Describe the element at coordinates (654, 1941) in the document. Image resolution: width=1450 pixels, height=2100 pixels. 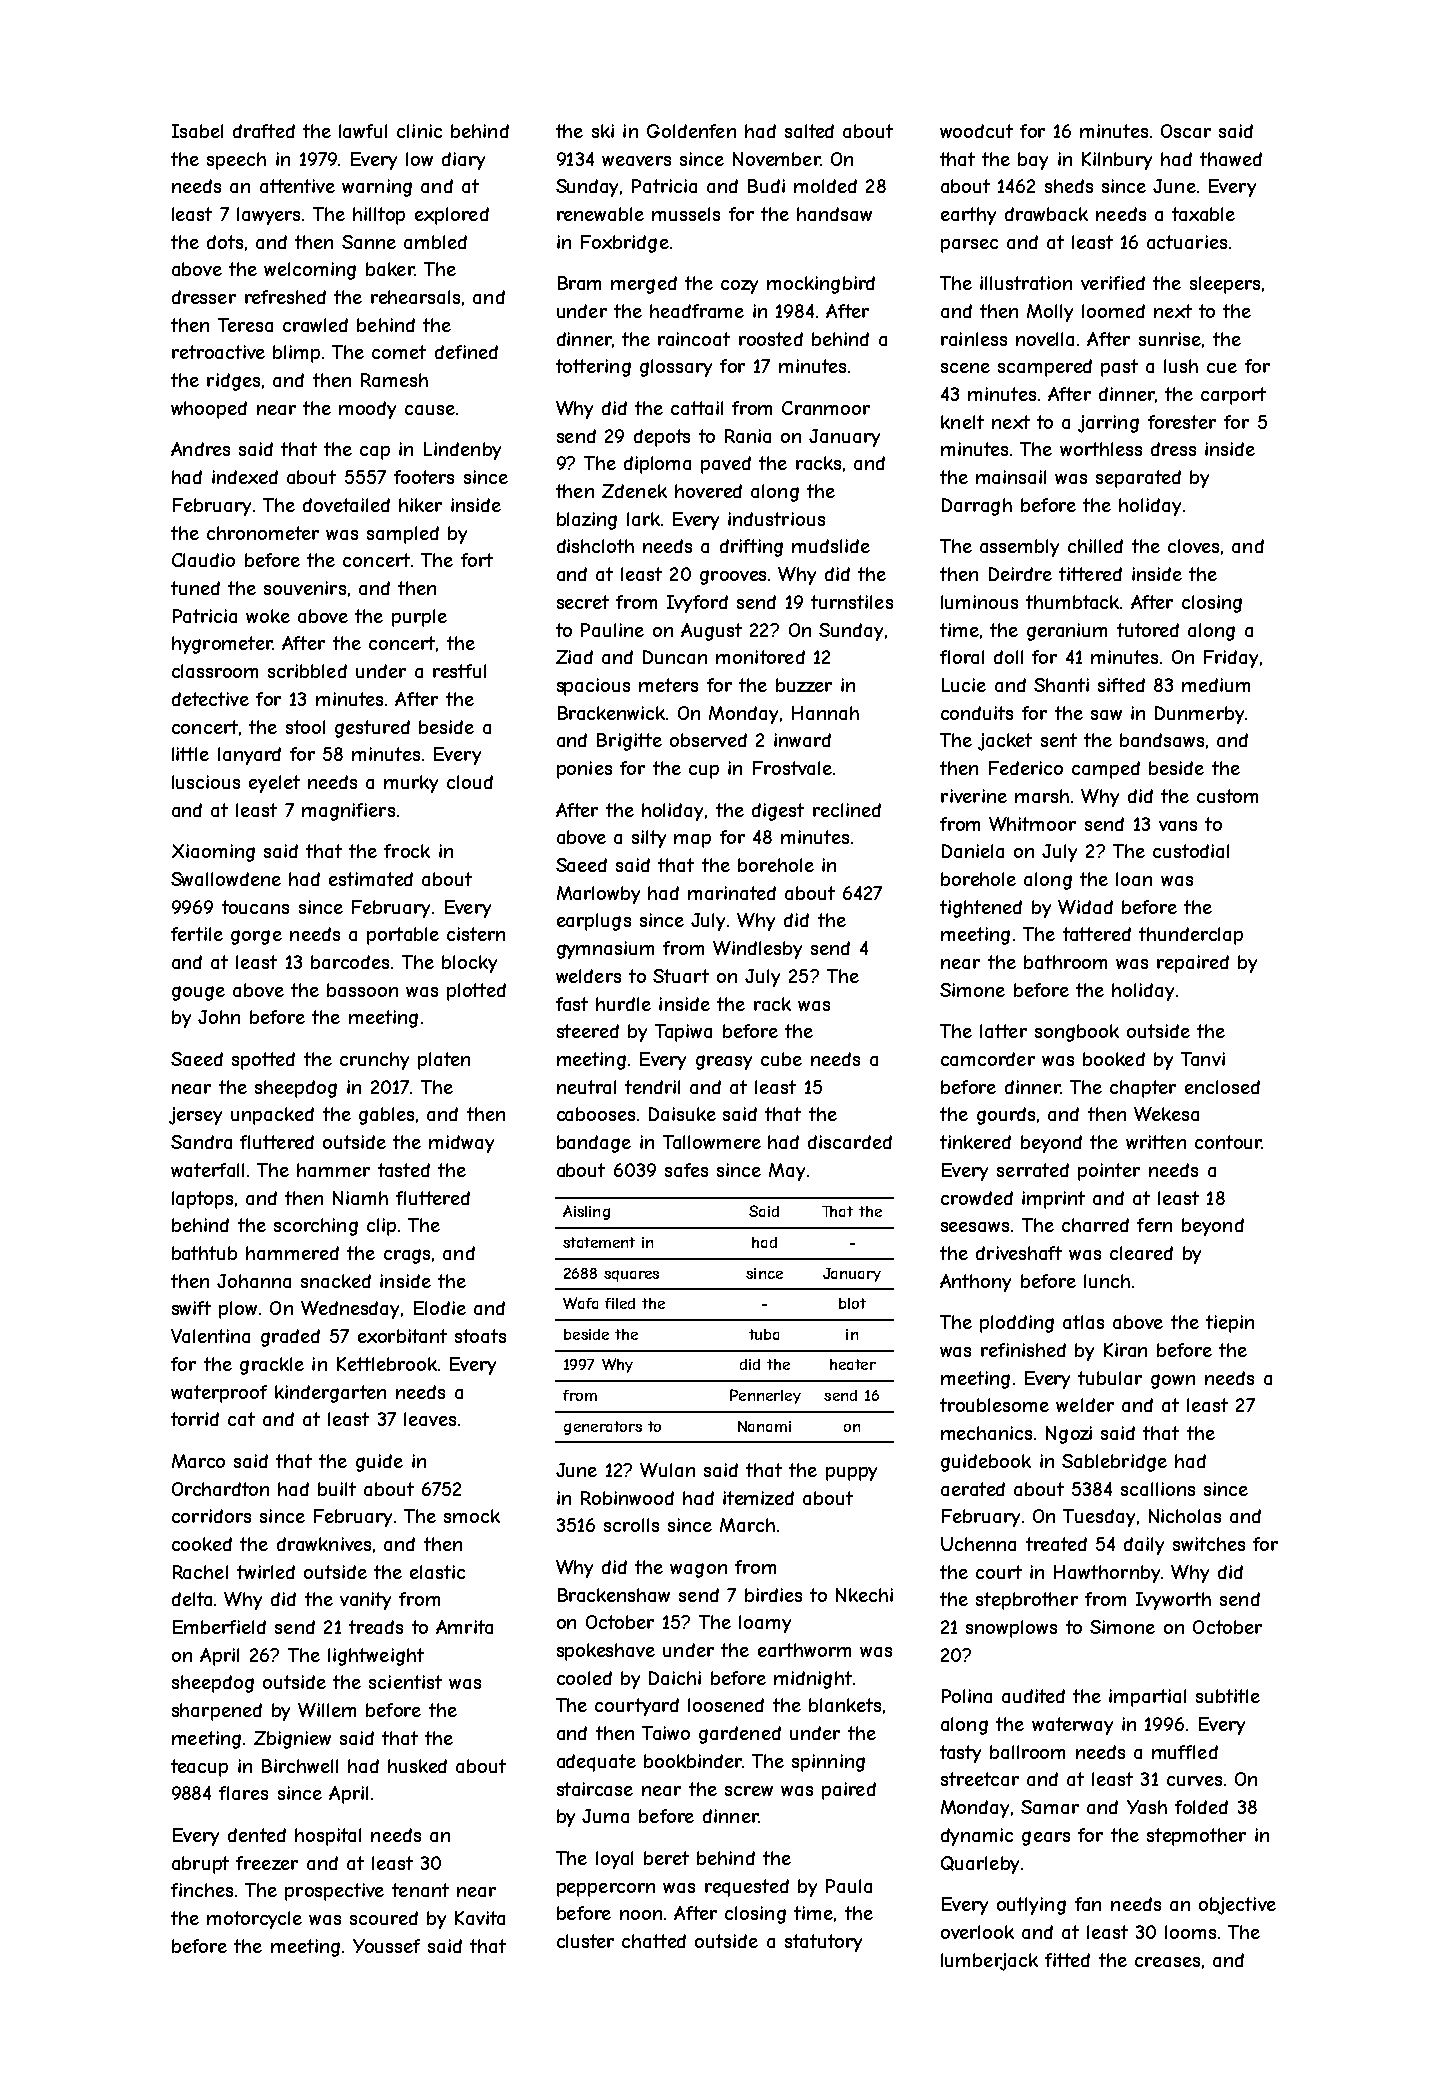
I see `chatted` at that location.
